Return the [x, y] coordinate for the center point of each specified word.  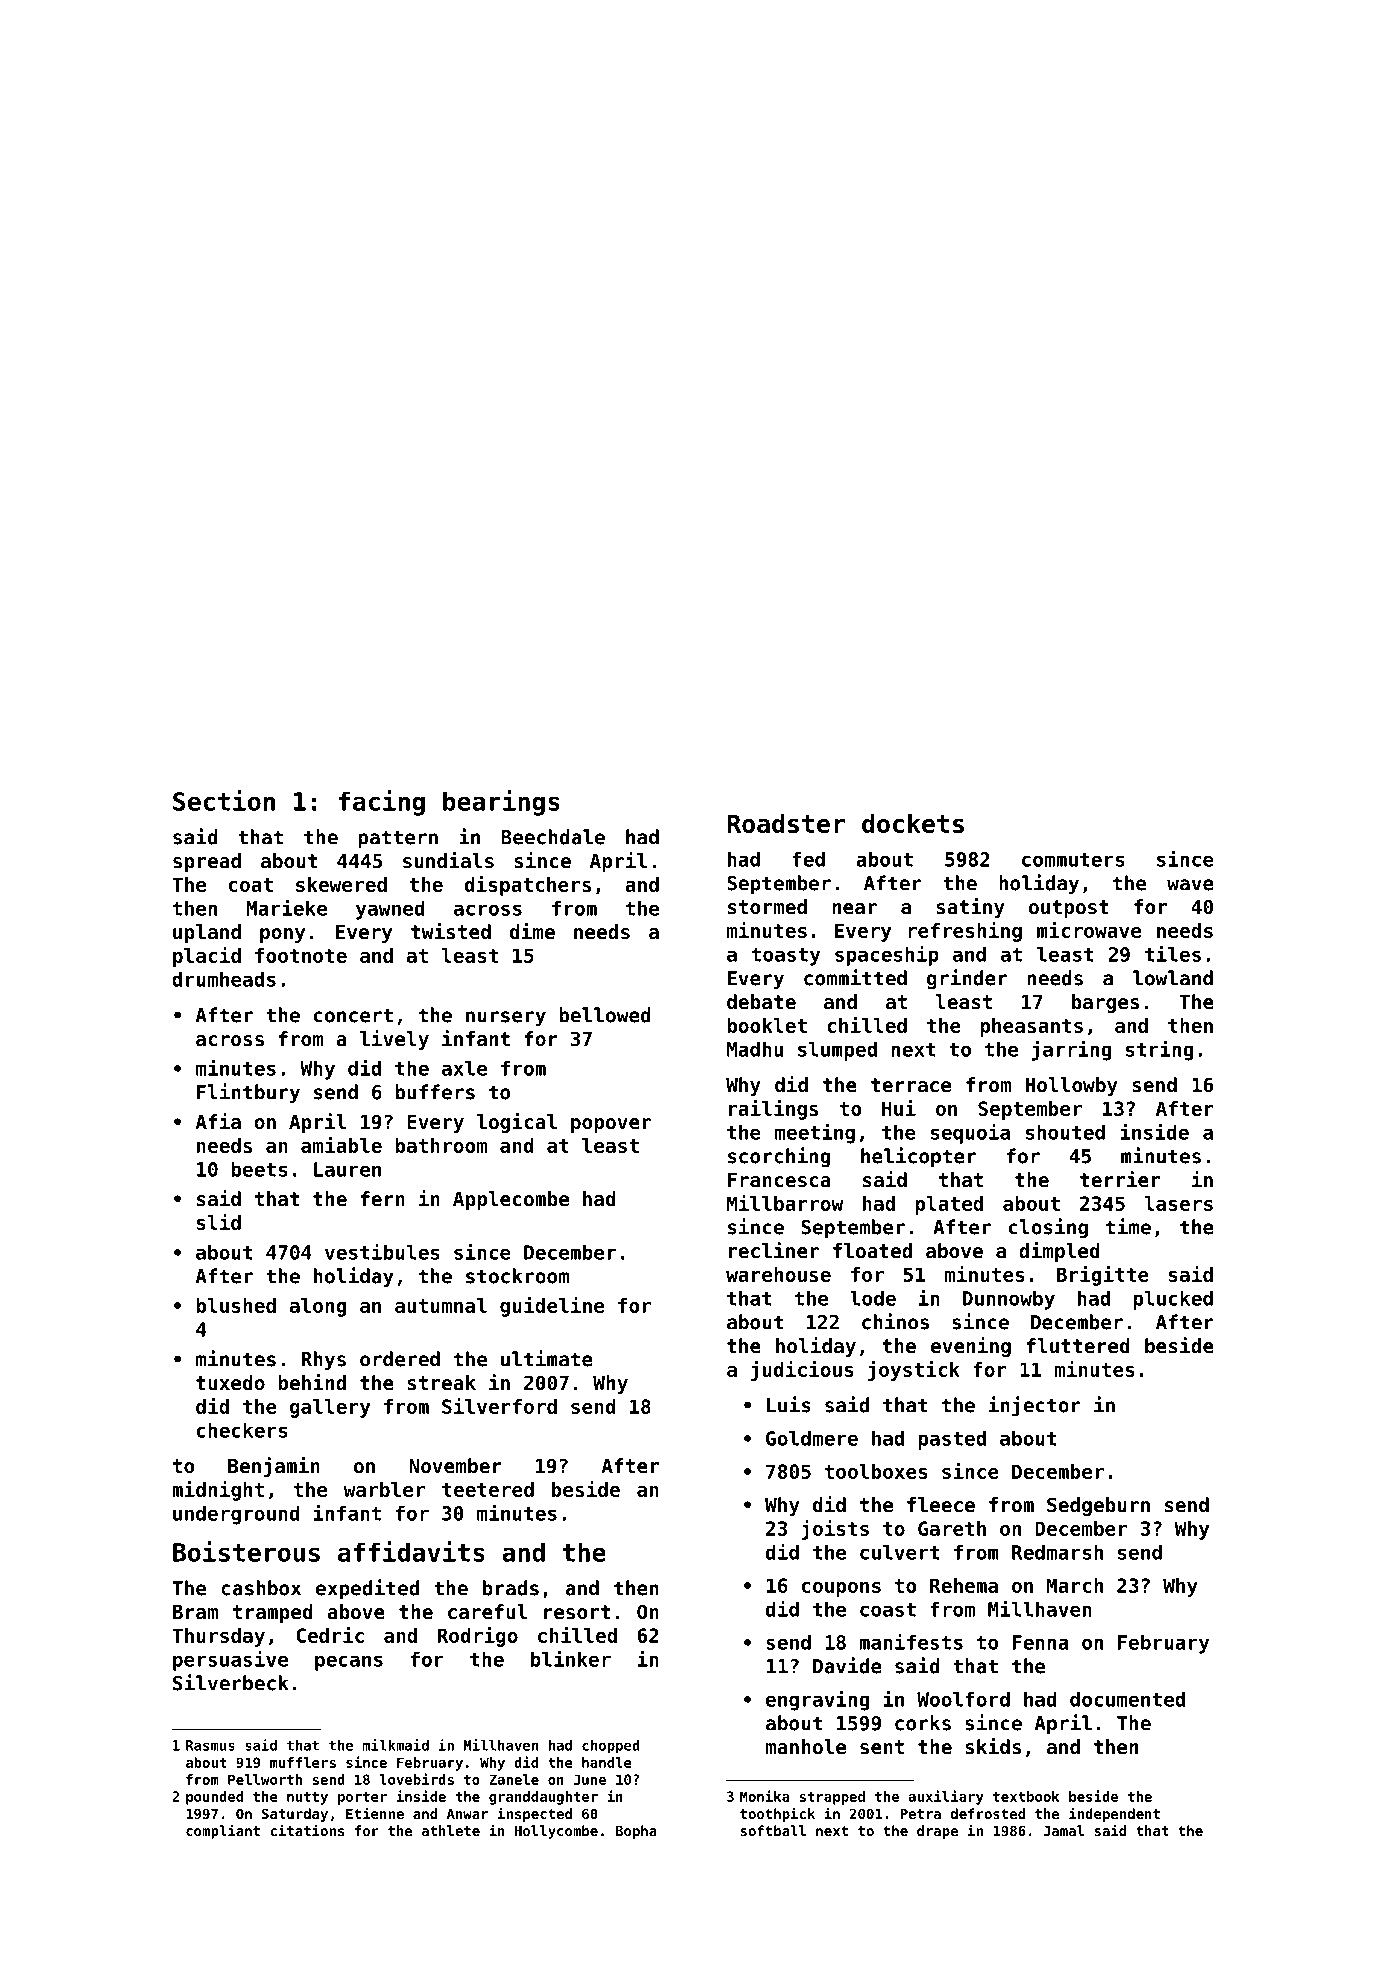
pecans [349, 1663]
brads [511, 1588]
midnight [218, 1491]
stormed [767, 907]
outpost [1069, 909]
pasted [952, 1440]
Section [224, 800]
